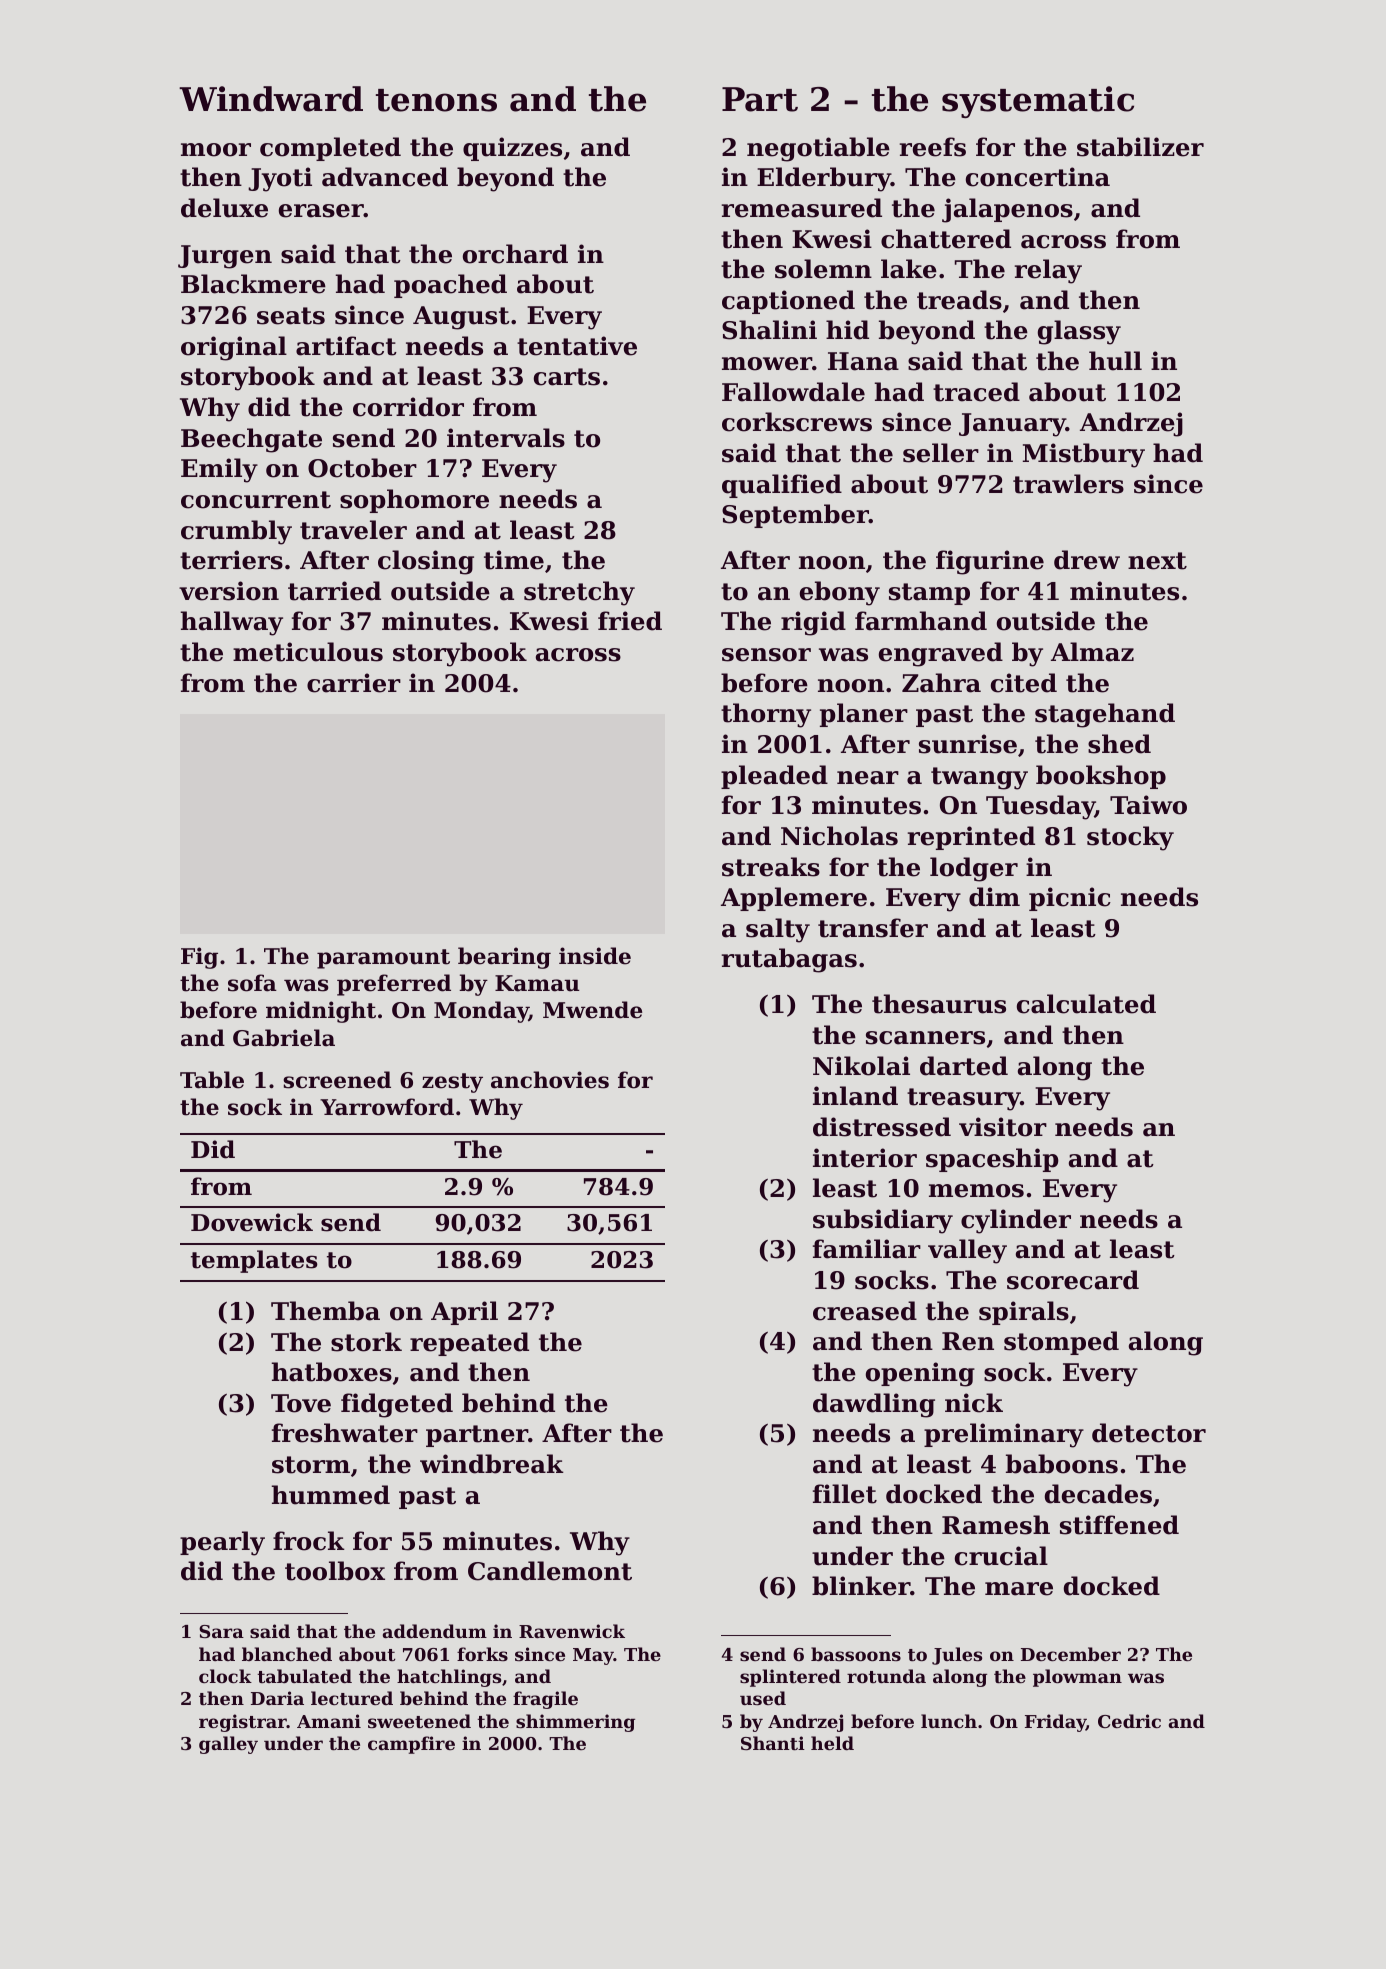 The width and height of the screenshot is (1386, 1969). I want to click on fragile, so click(545, 1700).
